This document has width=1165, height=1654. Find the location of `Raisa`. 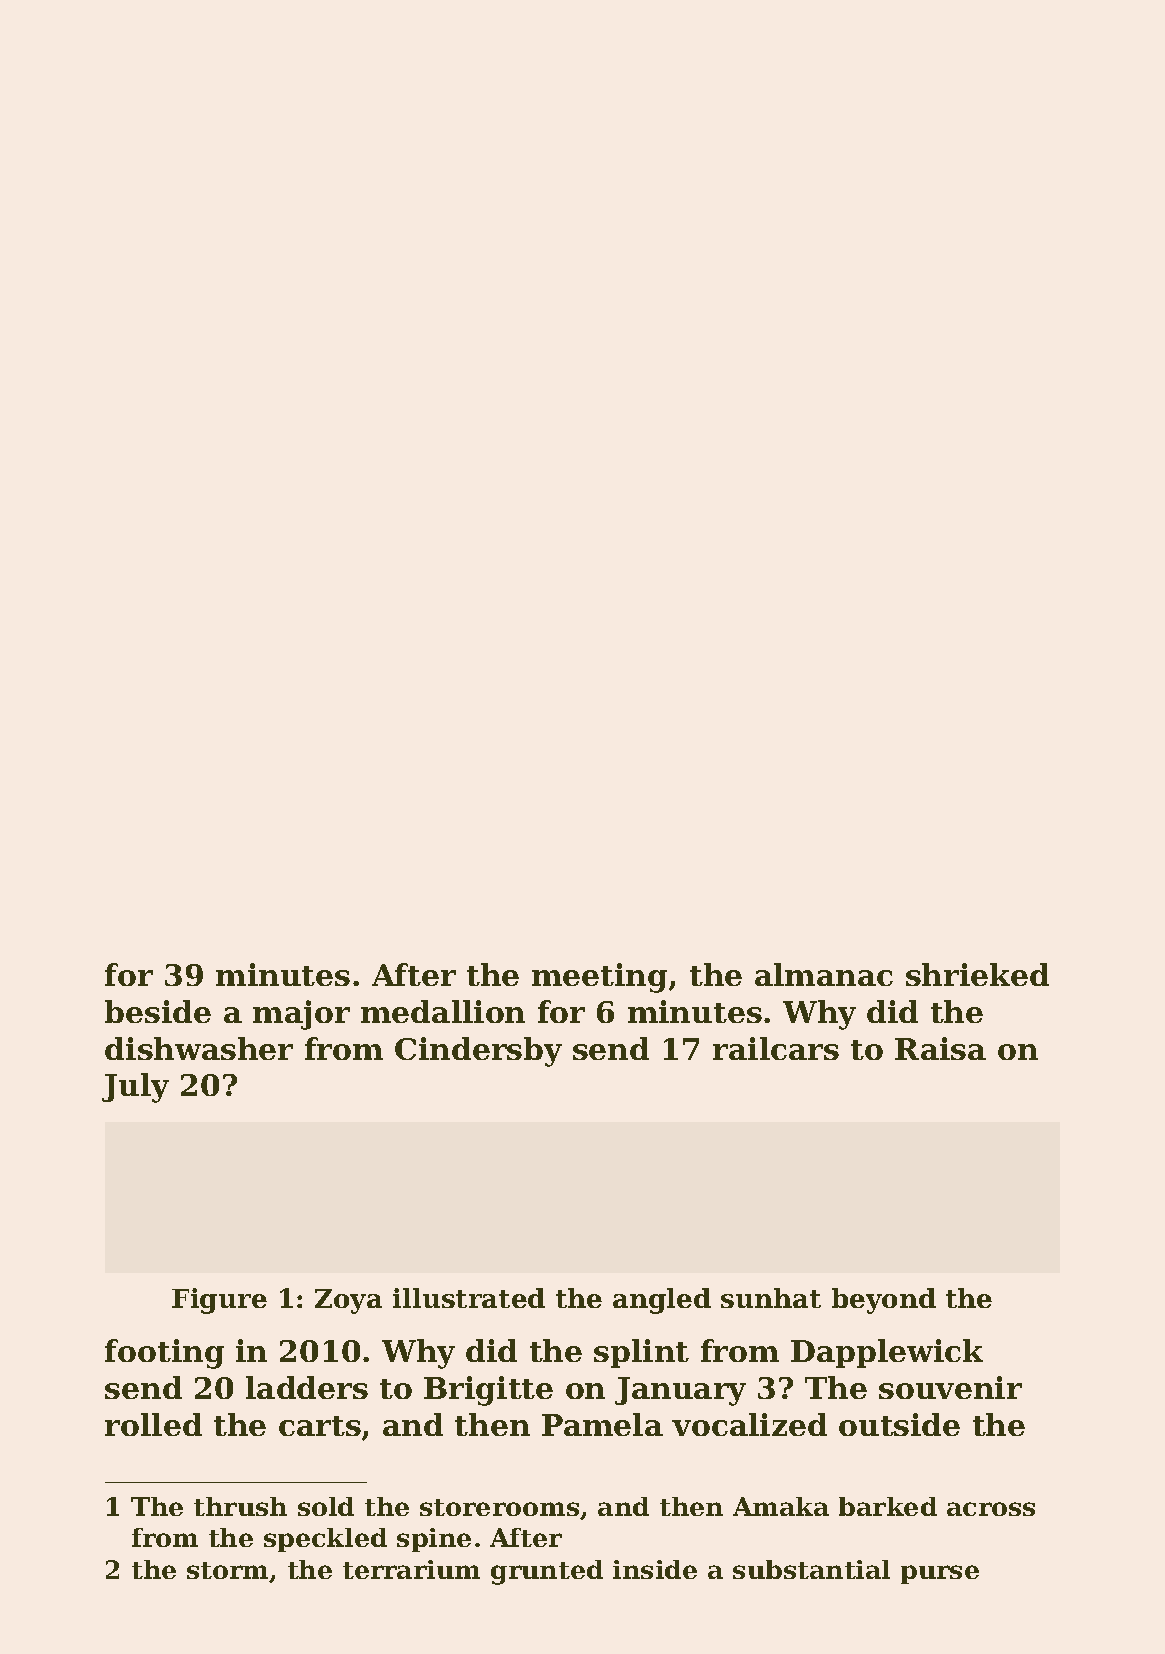

Raisa is located at coordinates (940, 1048).
